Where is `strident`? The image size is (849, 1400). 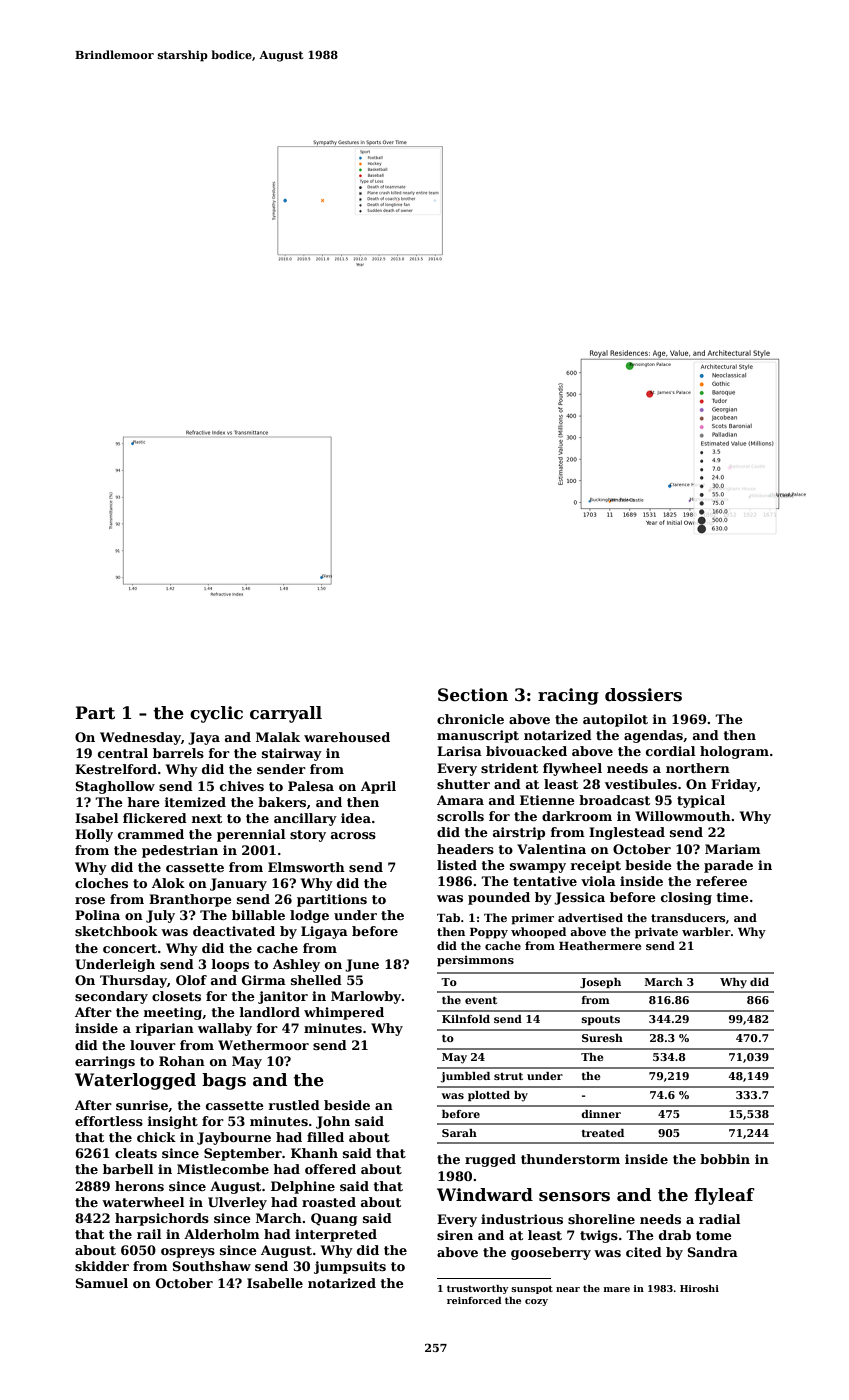
strident is located at coordinates (509, 768).
